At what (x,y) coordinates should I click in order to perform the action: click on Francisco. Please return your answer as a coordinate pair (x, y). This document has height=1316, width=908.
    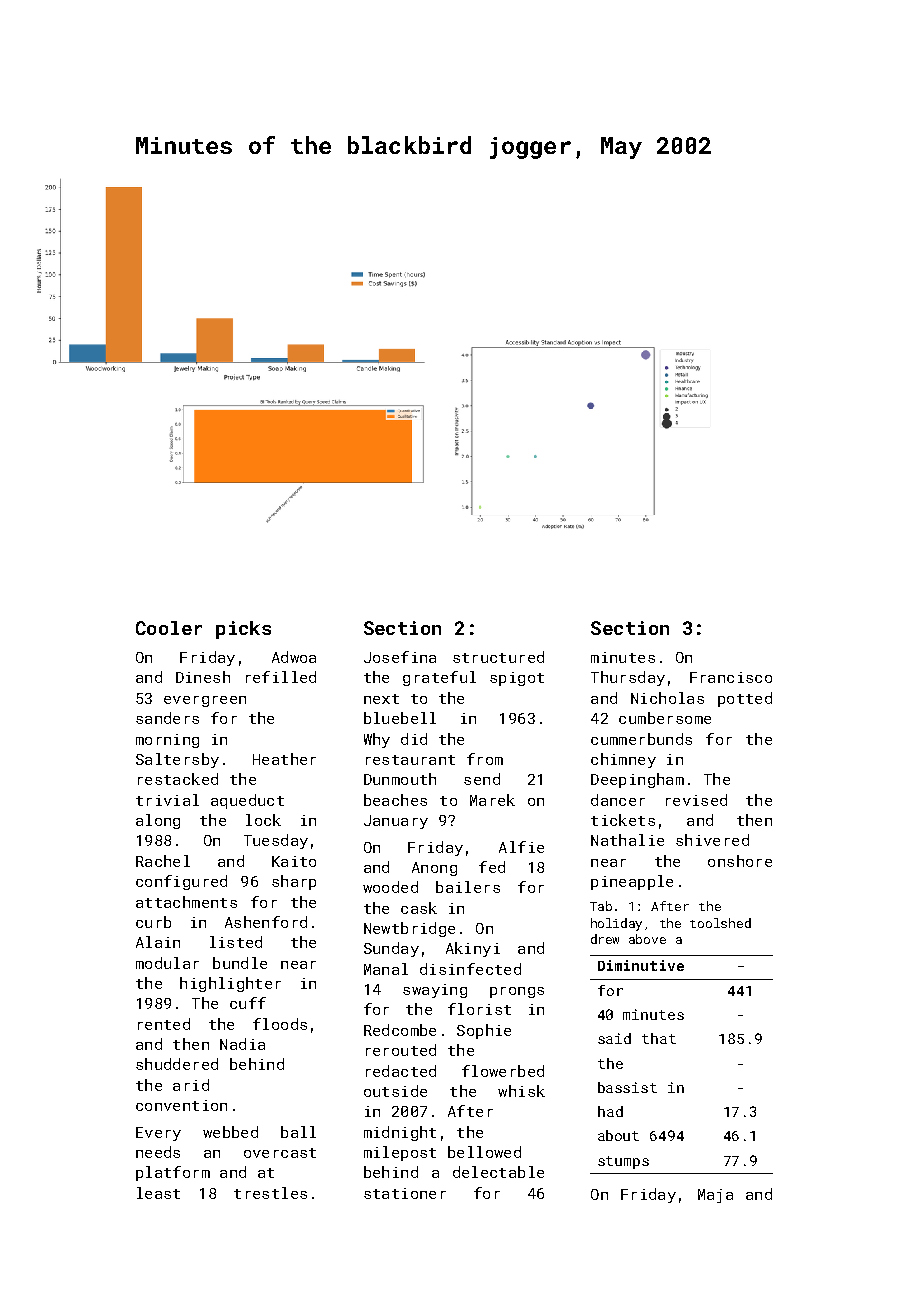
    Looking at the image, I should click on (731, 677).
